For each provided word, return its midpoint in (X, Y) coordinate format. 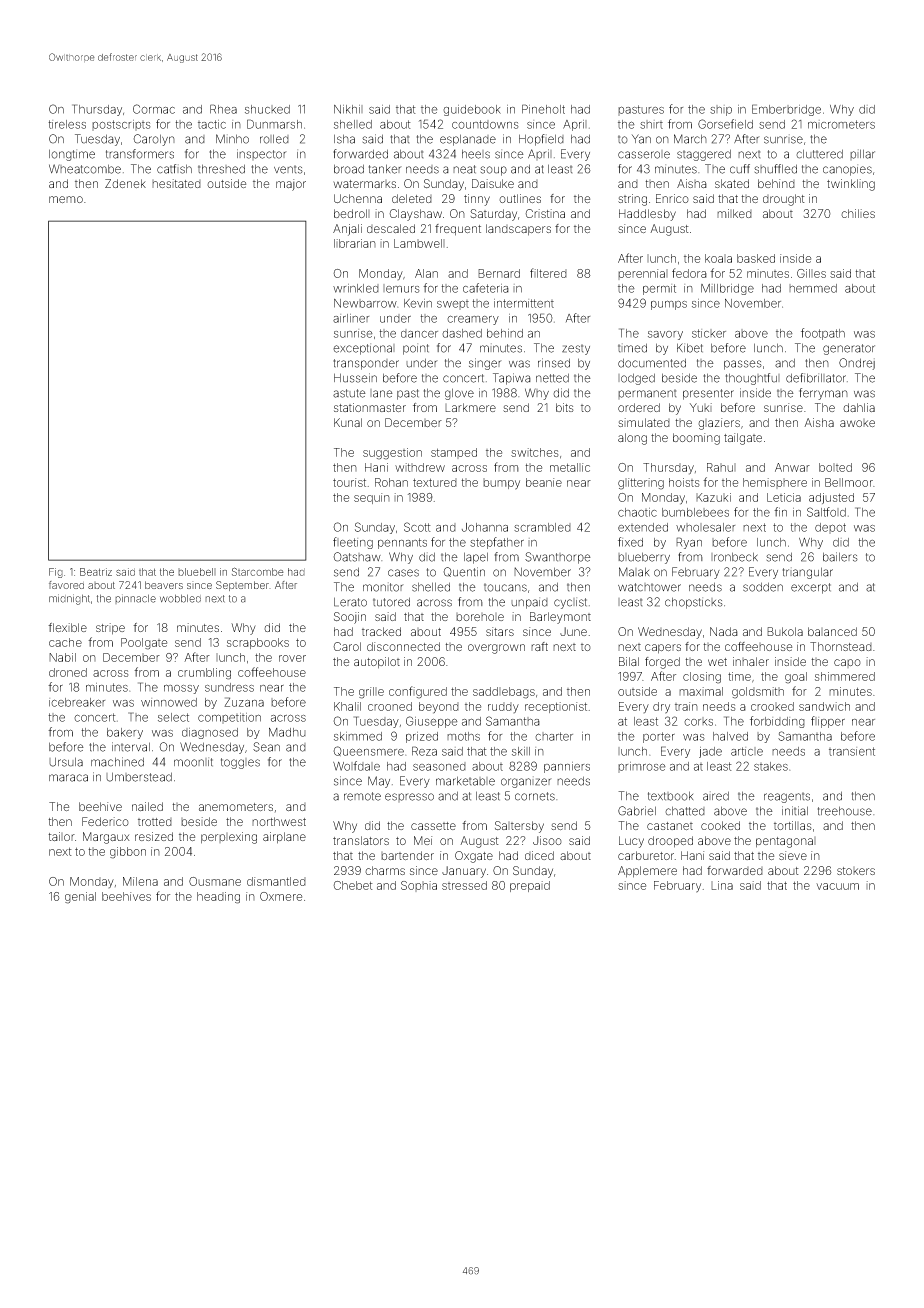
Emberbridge (786, 110)
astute (349, 393)
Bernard (499, 273)
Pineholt (543, 109)
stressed (464, 885)
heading (218, 898)
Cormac (154, 109)
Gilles (811, 273)
